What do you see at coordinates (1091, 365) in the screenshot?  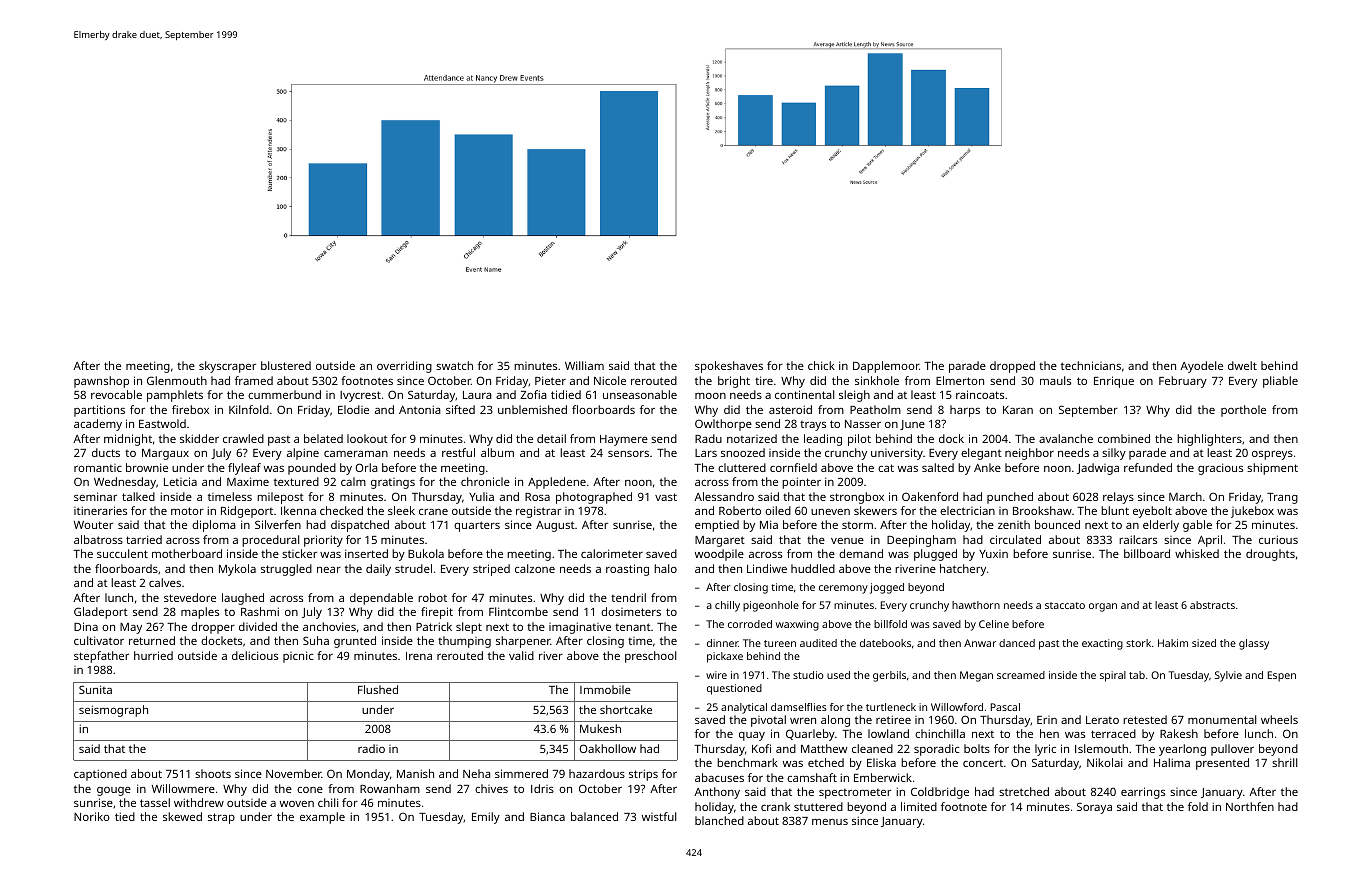 I see `technicians` at bounding box center [1091, 365].
